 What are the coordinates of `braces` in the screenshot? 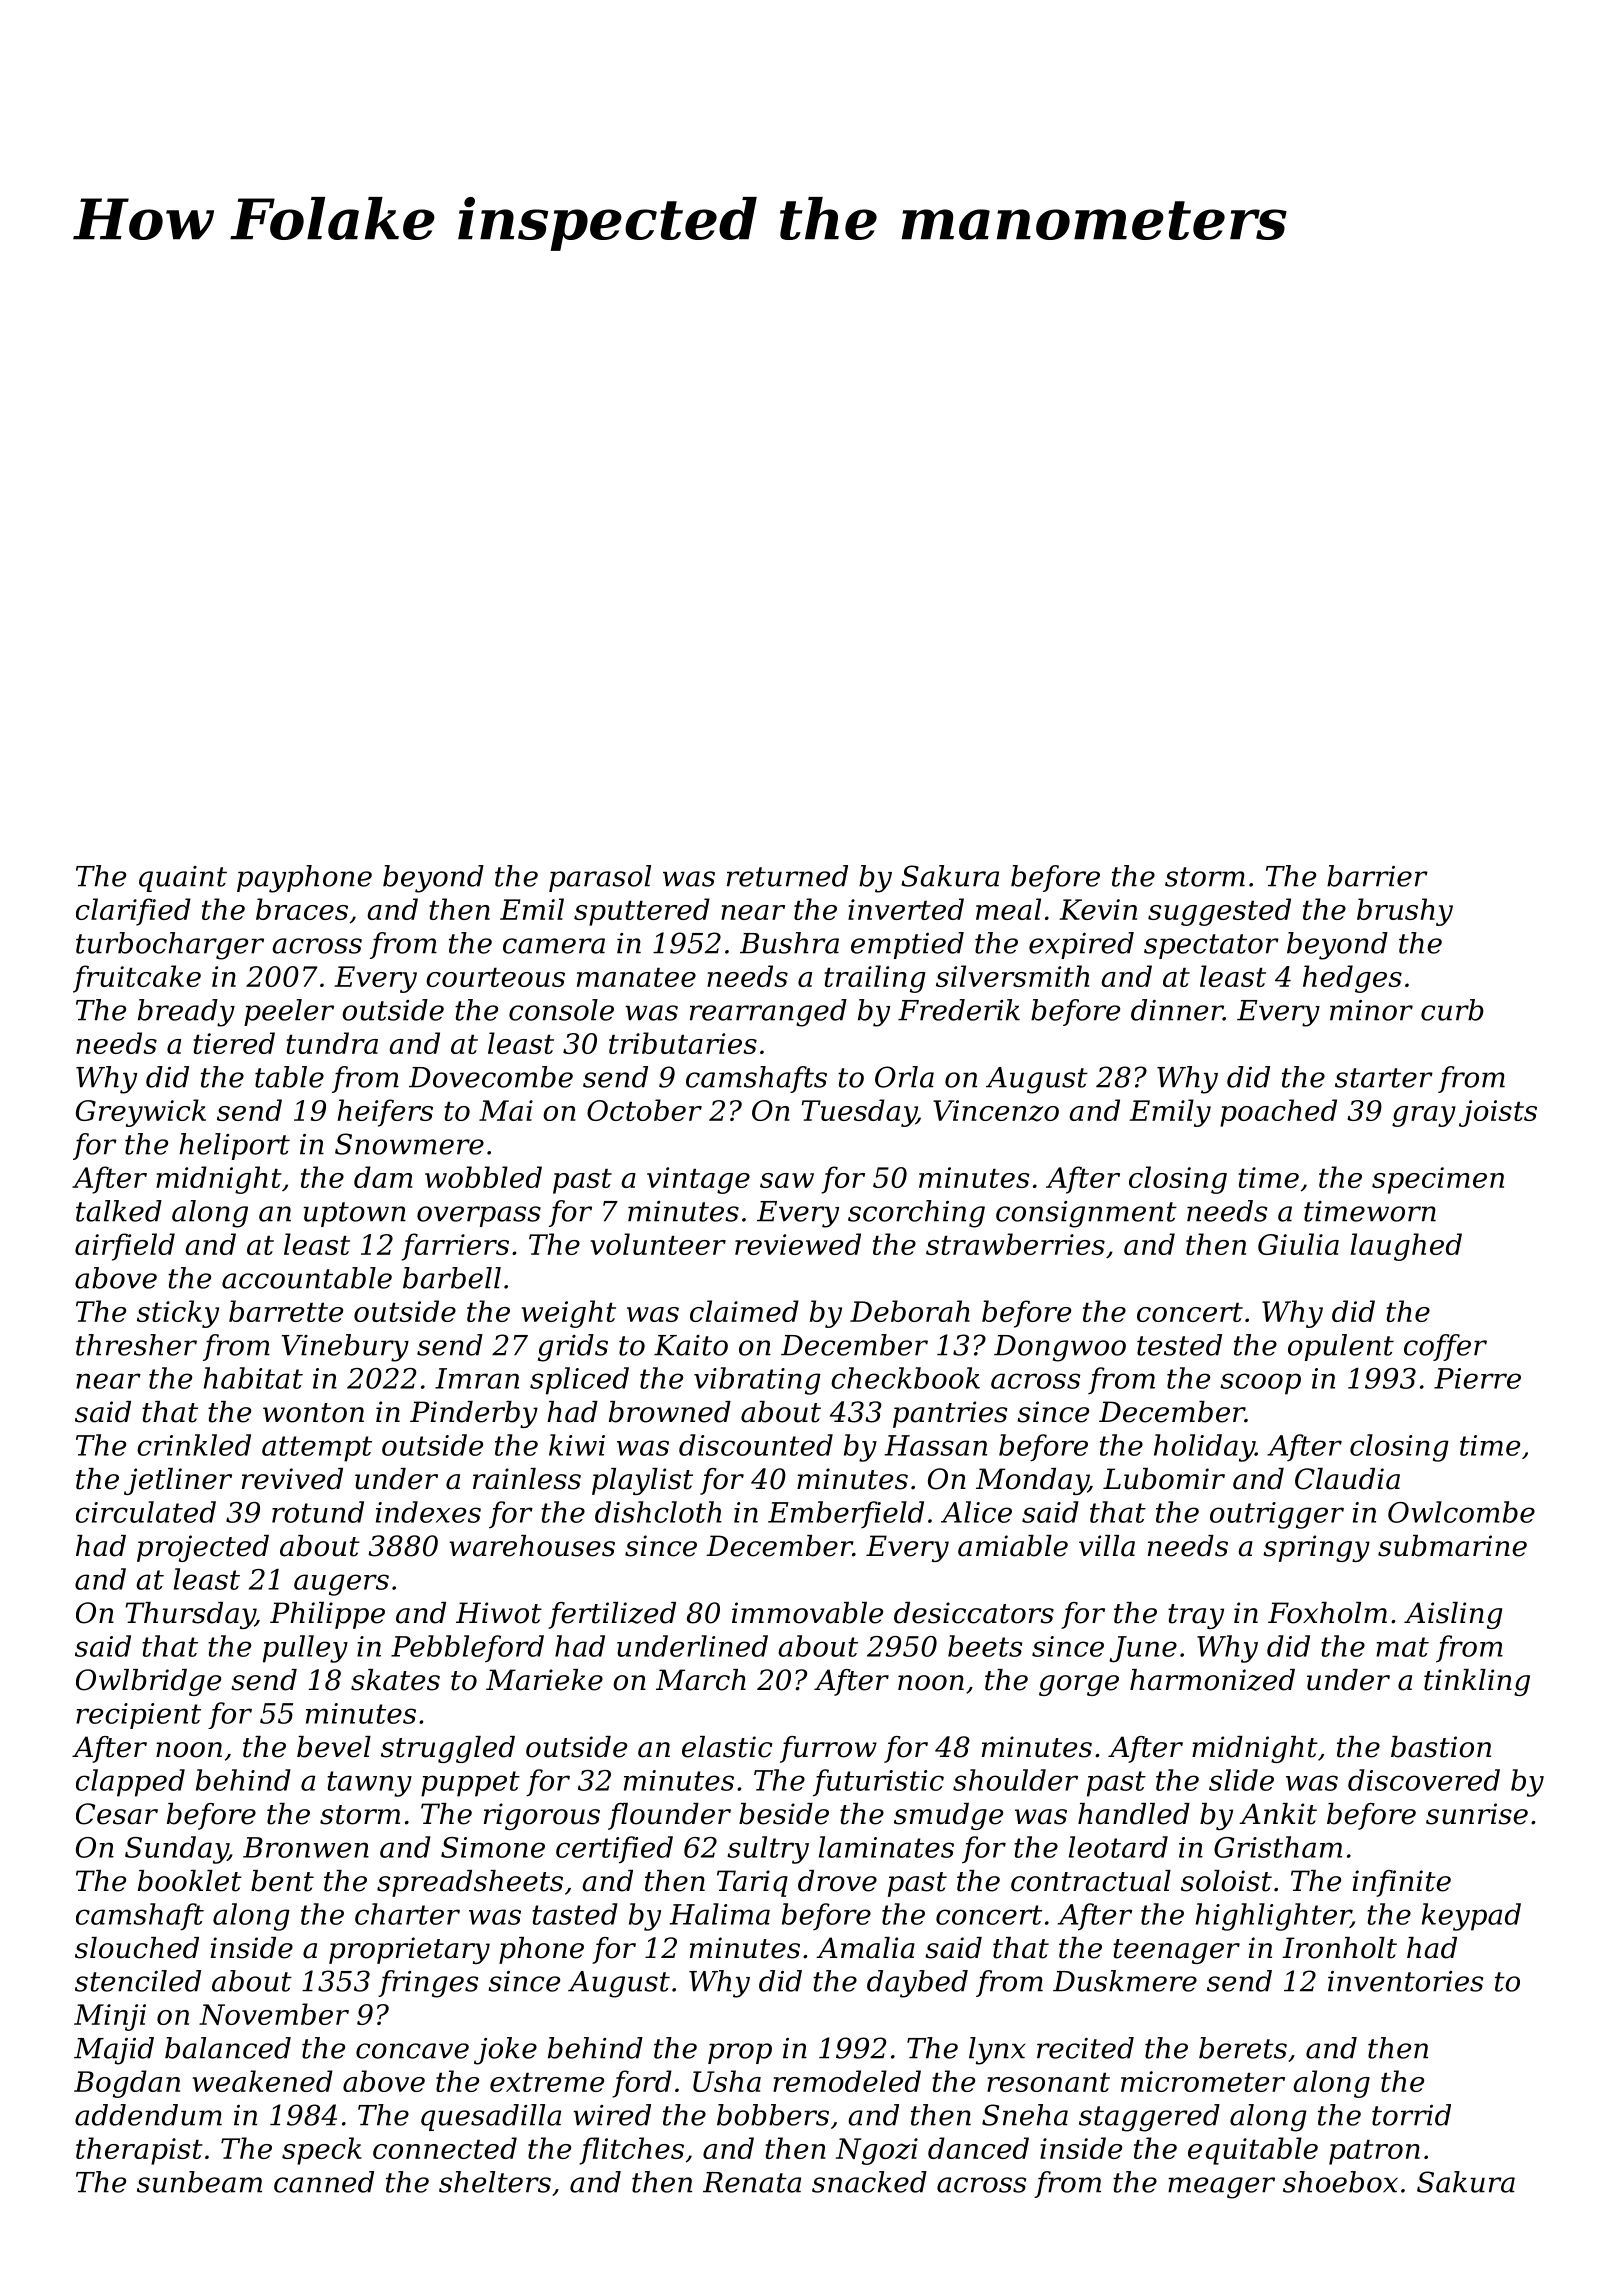 It's located at (302, 909).
